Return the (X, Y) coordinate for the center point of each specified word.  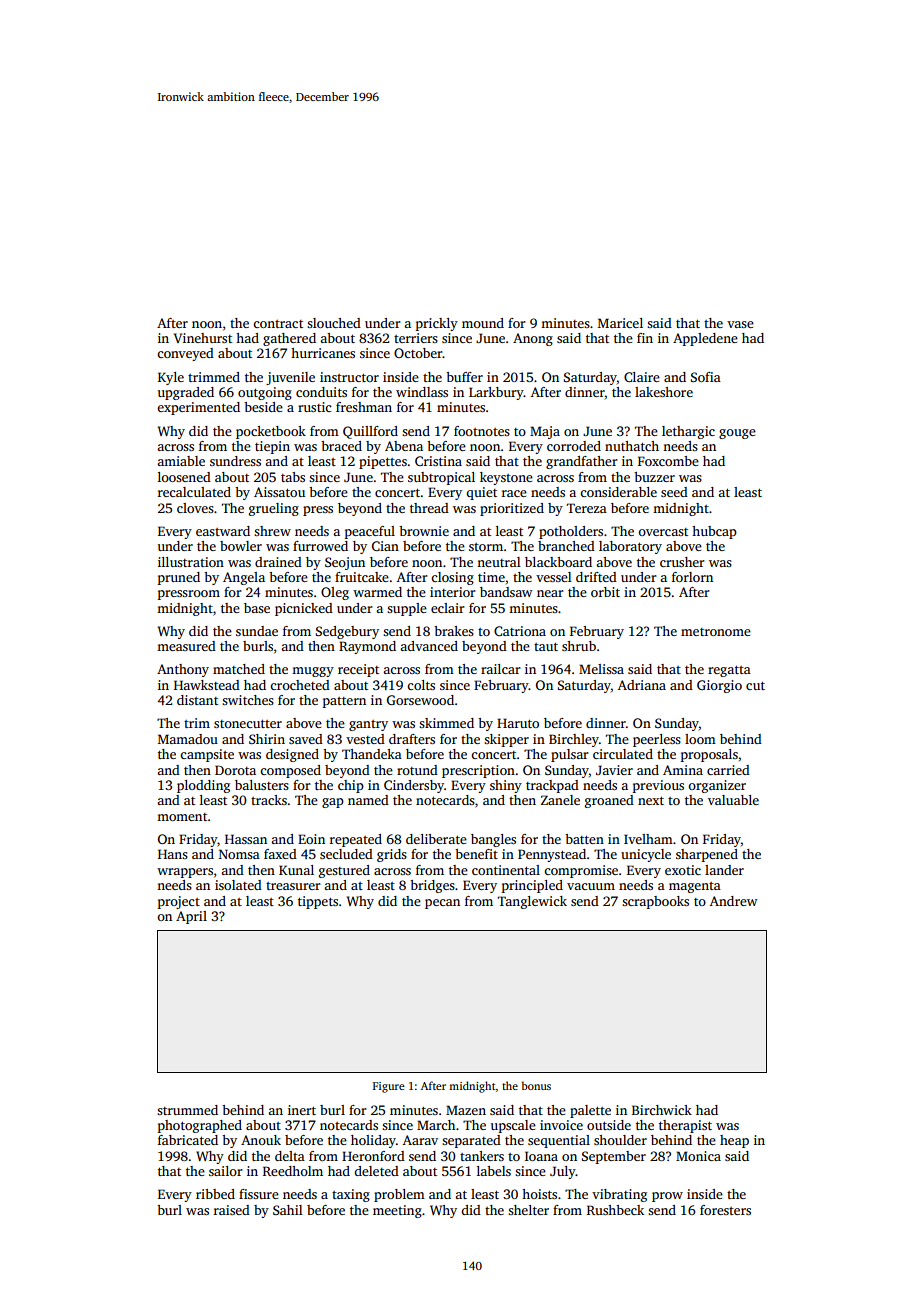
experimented (198, 408)
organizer (717, 786)
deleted (376, 1171)
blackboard (558, 562)
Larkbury (496, 393)
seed (674, 492)
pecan (442, 904)
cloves (195, 508)
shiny (506, 786)
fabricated (188, 1140)
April (191, 917)
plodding (203, 786)
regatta (729, 671)
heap (734, 1141)
